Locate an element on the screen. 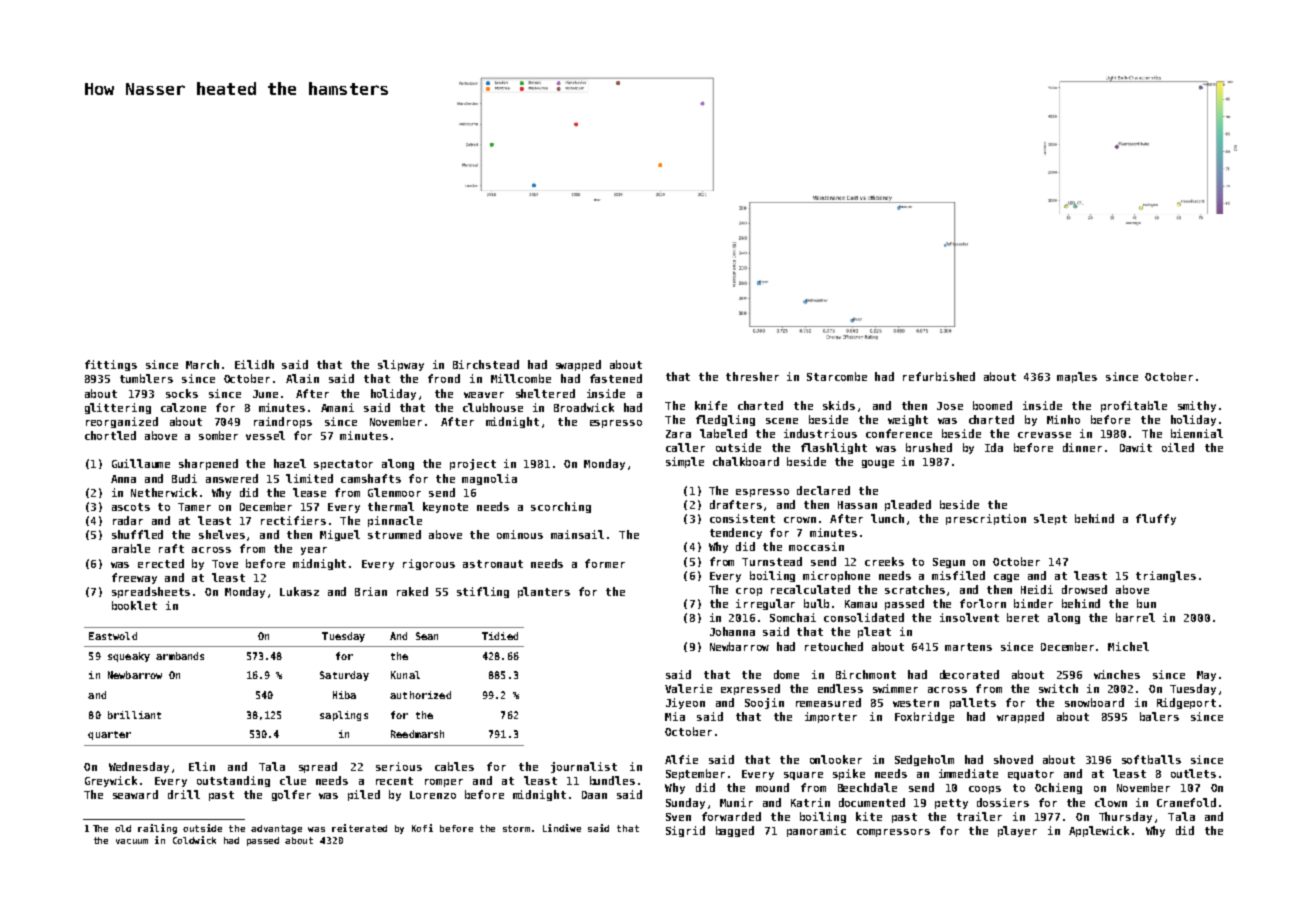 The image size is (1308, 924). pleat is located at coordinates (874, 632).
